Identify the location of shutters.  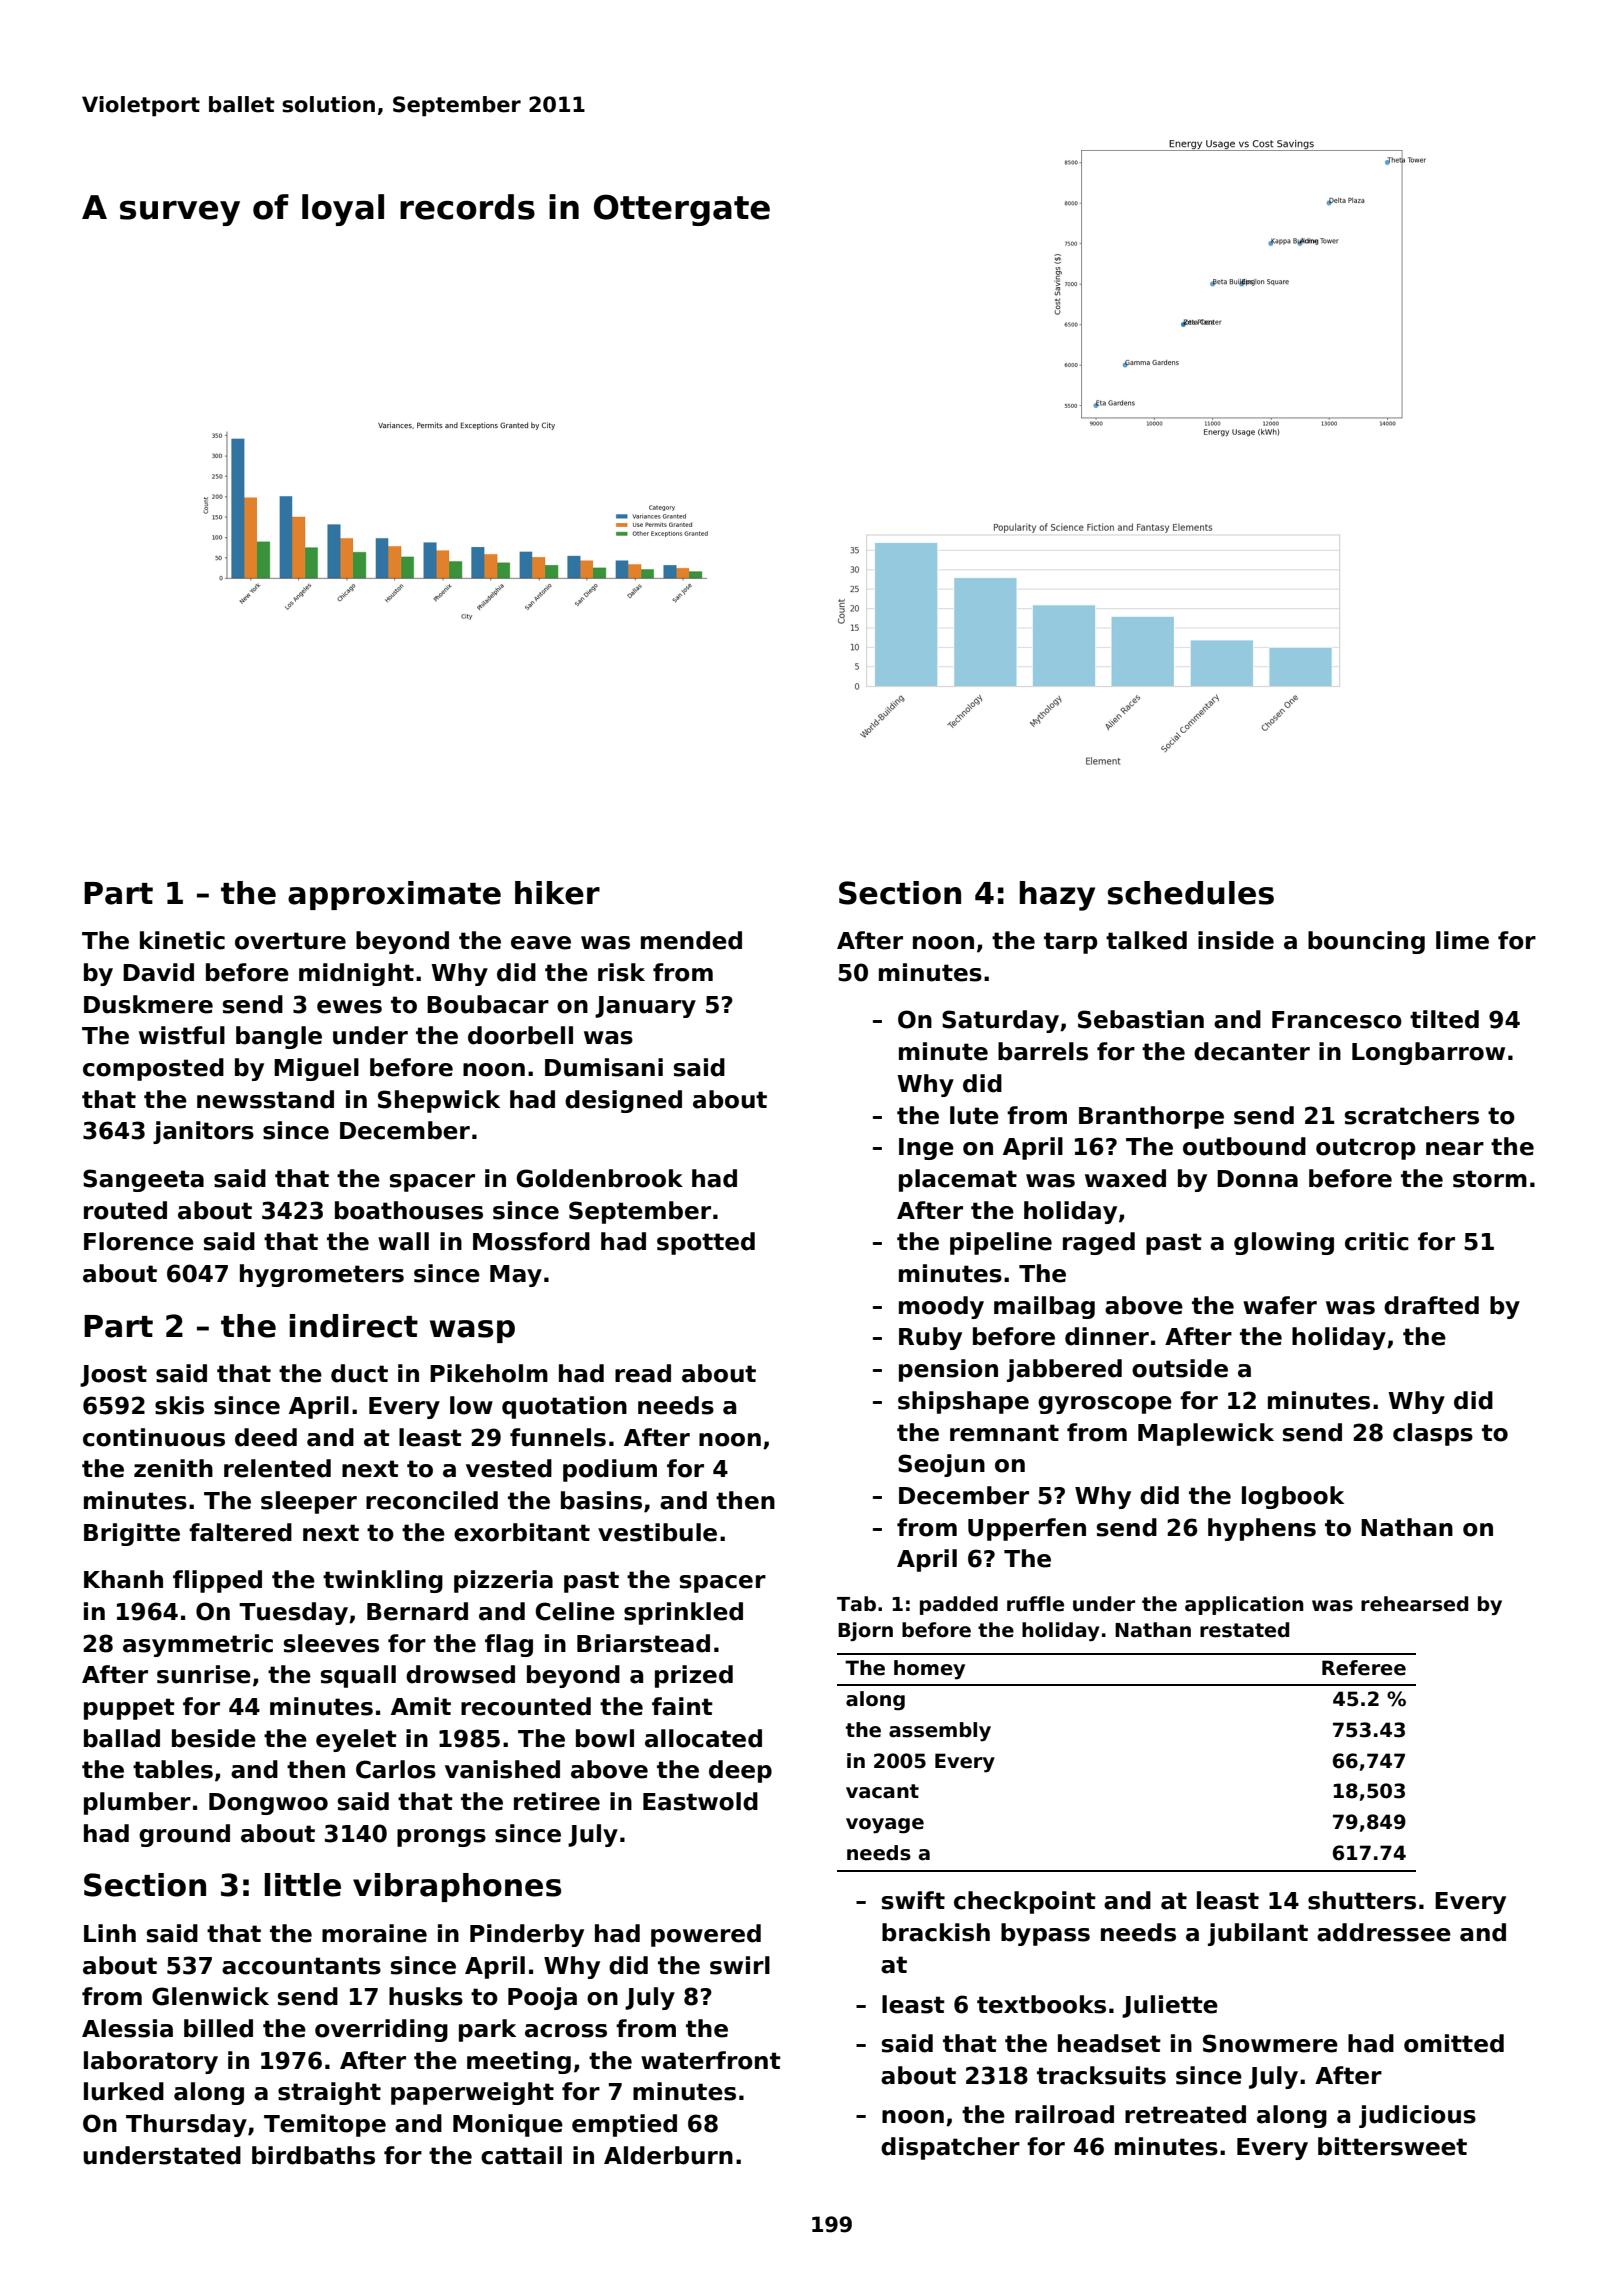
(1362, 1900).
